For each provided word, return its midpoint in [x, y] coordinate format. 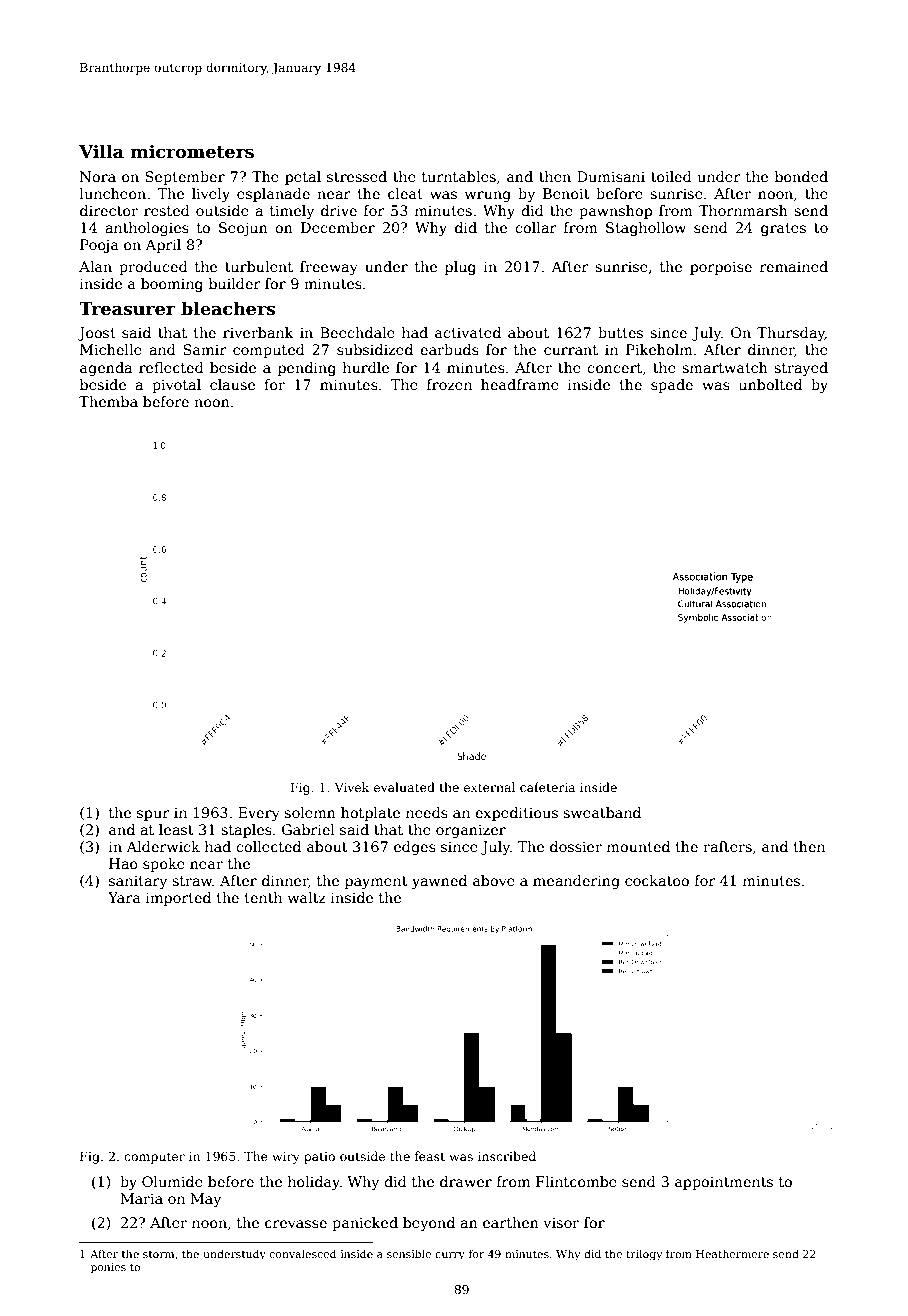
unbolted [770, 384]
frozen [449, 384]
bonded [801, 176]
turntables [459, 176]
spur [153, 815]
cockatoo [657, 880]
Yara [124, 897]
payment [376, 882]
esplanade [273, 195]
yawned [439, 882]
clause [232, 384]
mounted [638, 846]
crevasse [296, 1224]
